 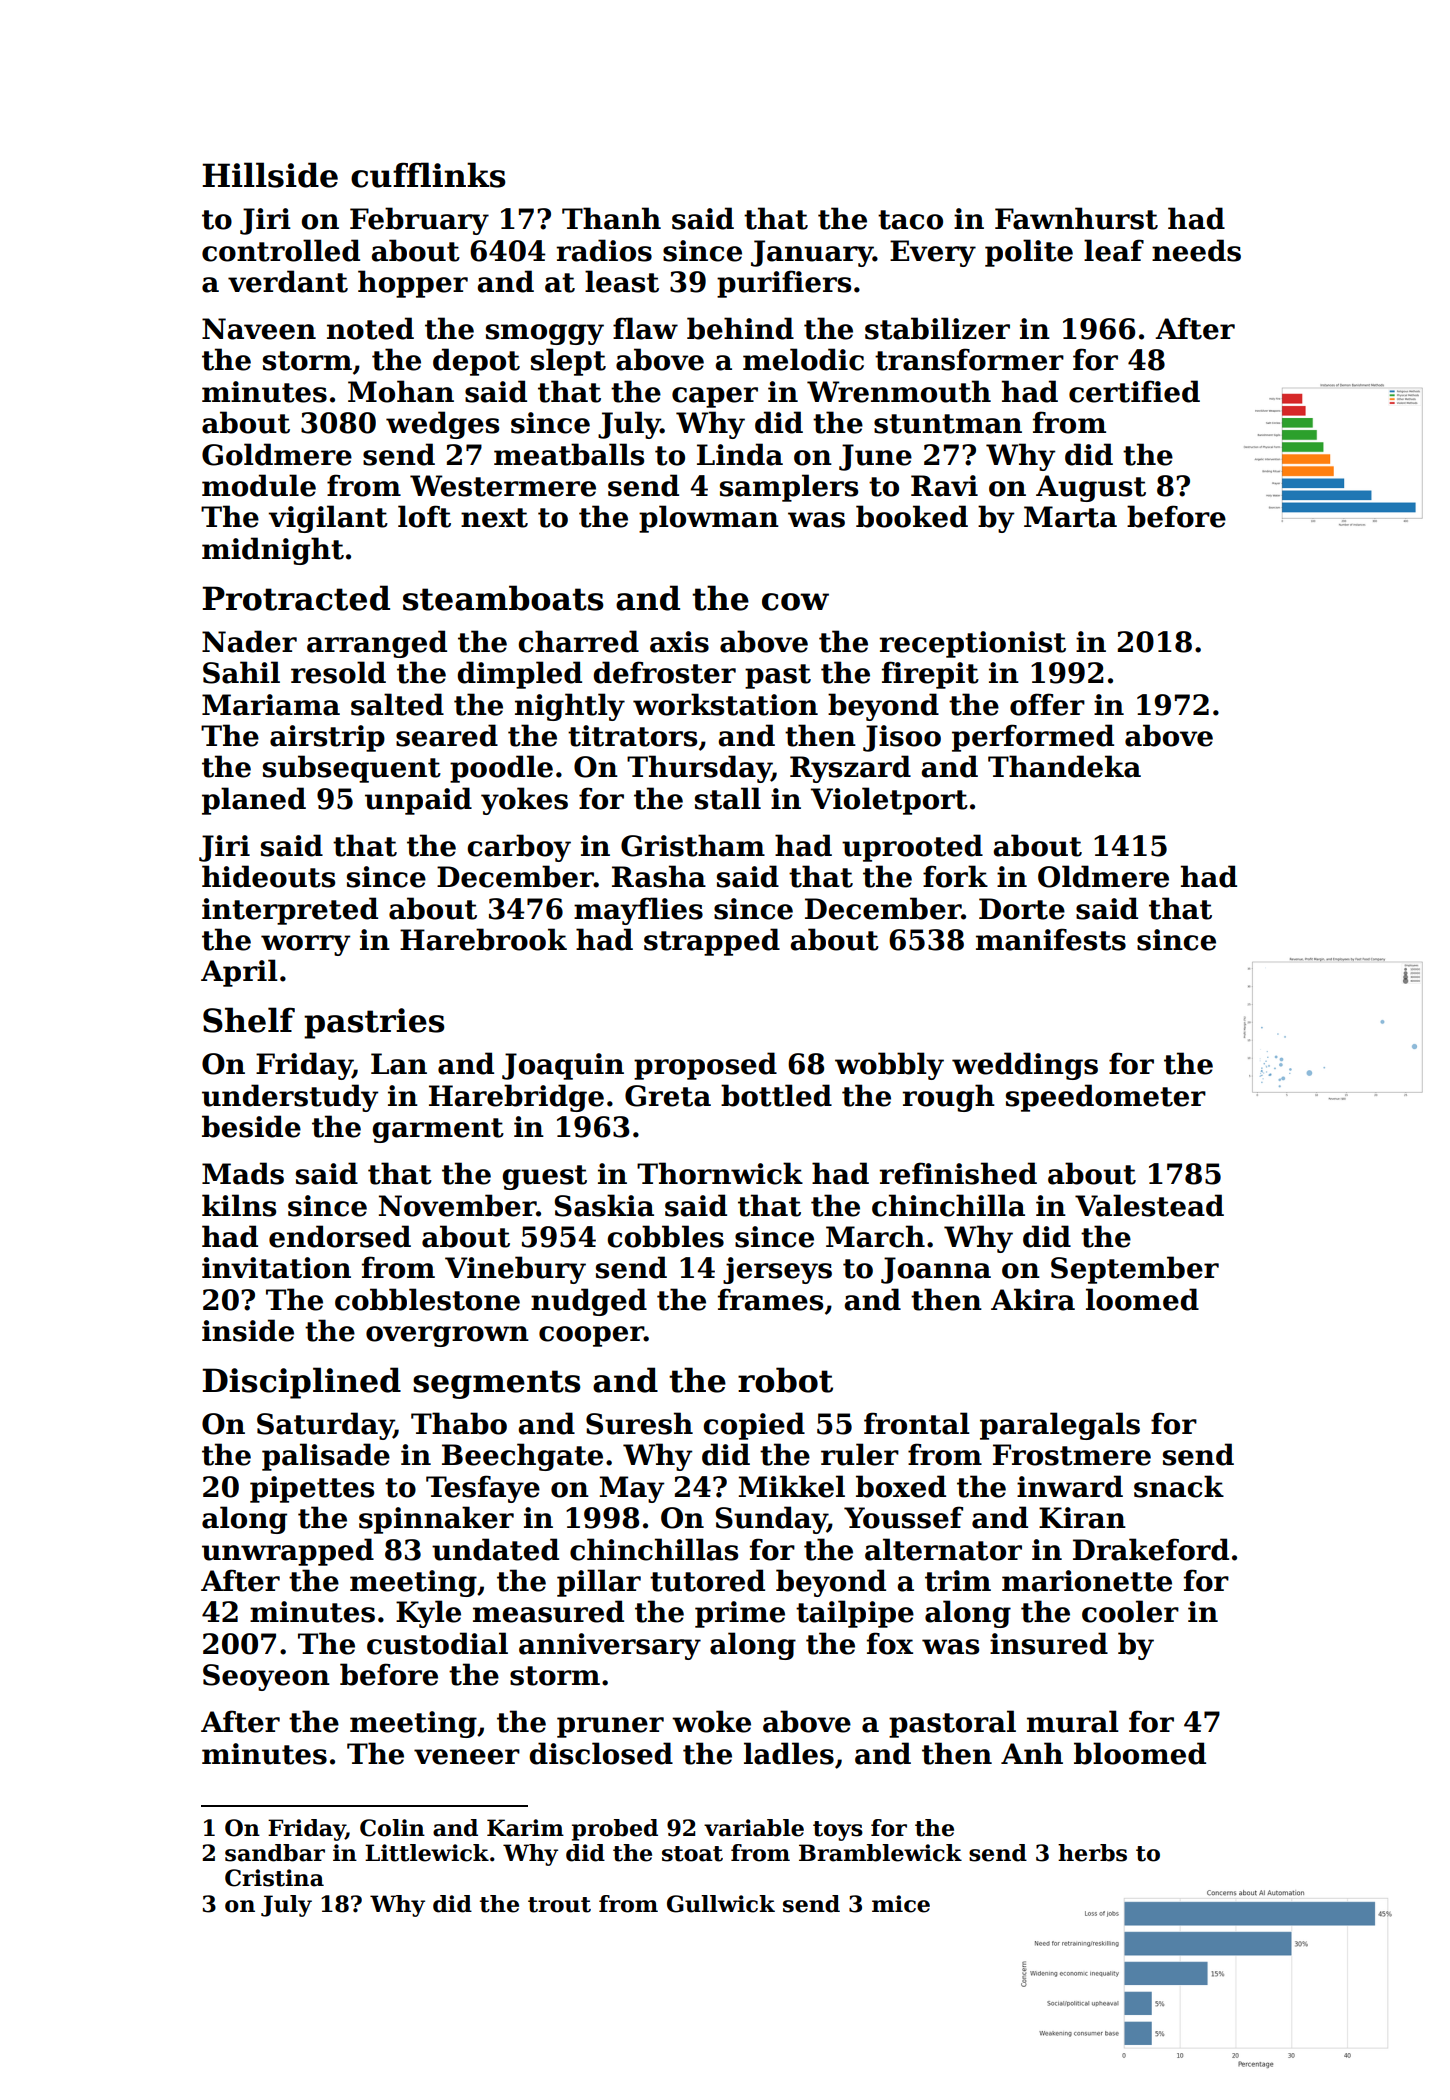 I want to click on inside, so click(x=248, y=1330).
